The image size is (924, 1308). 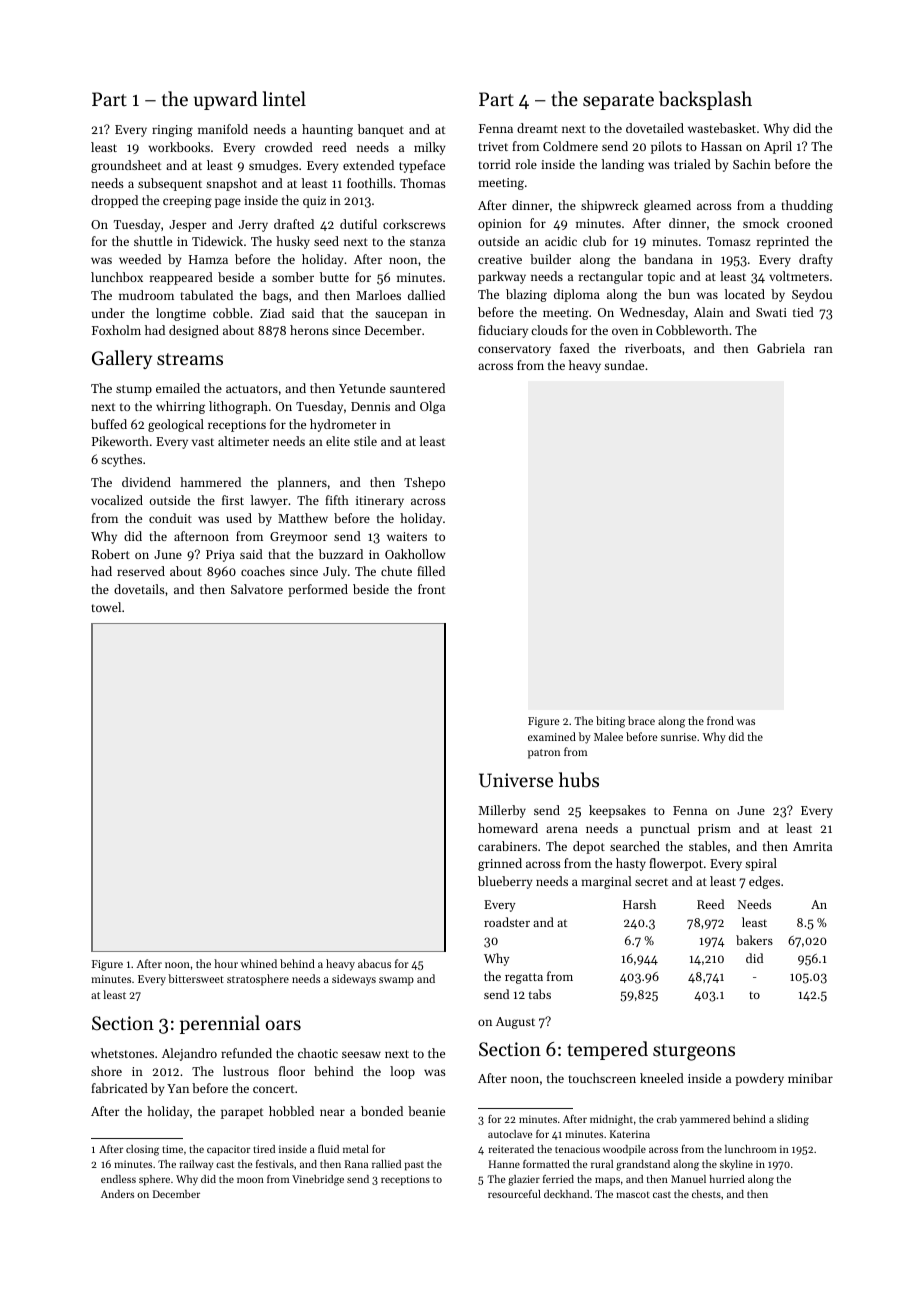 I want to click on separate, so click(x=618, y=102).
